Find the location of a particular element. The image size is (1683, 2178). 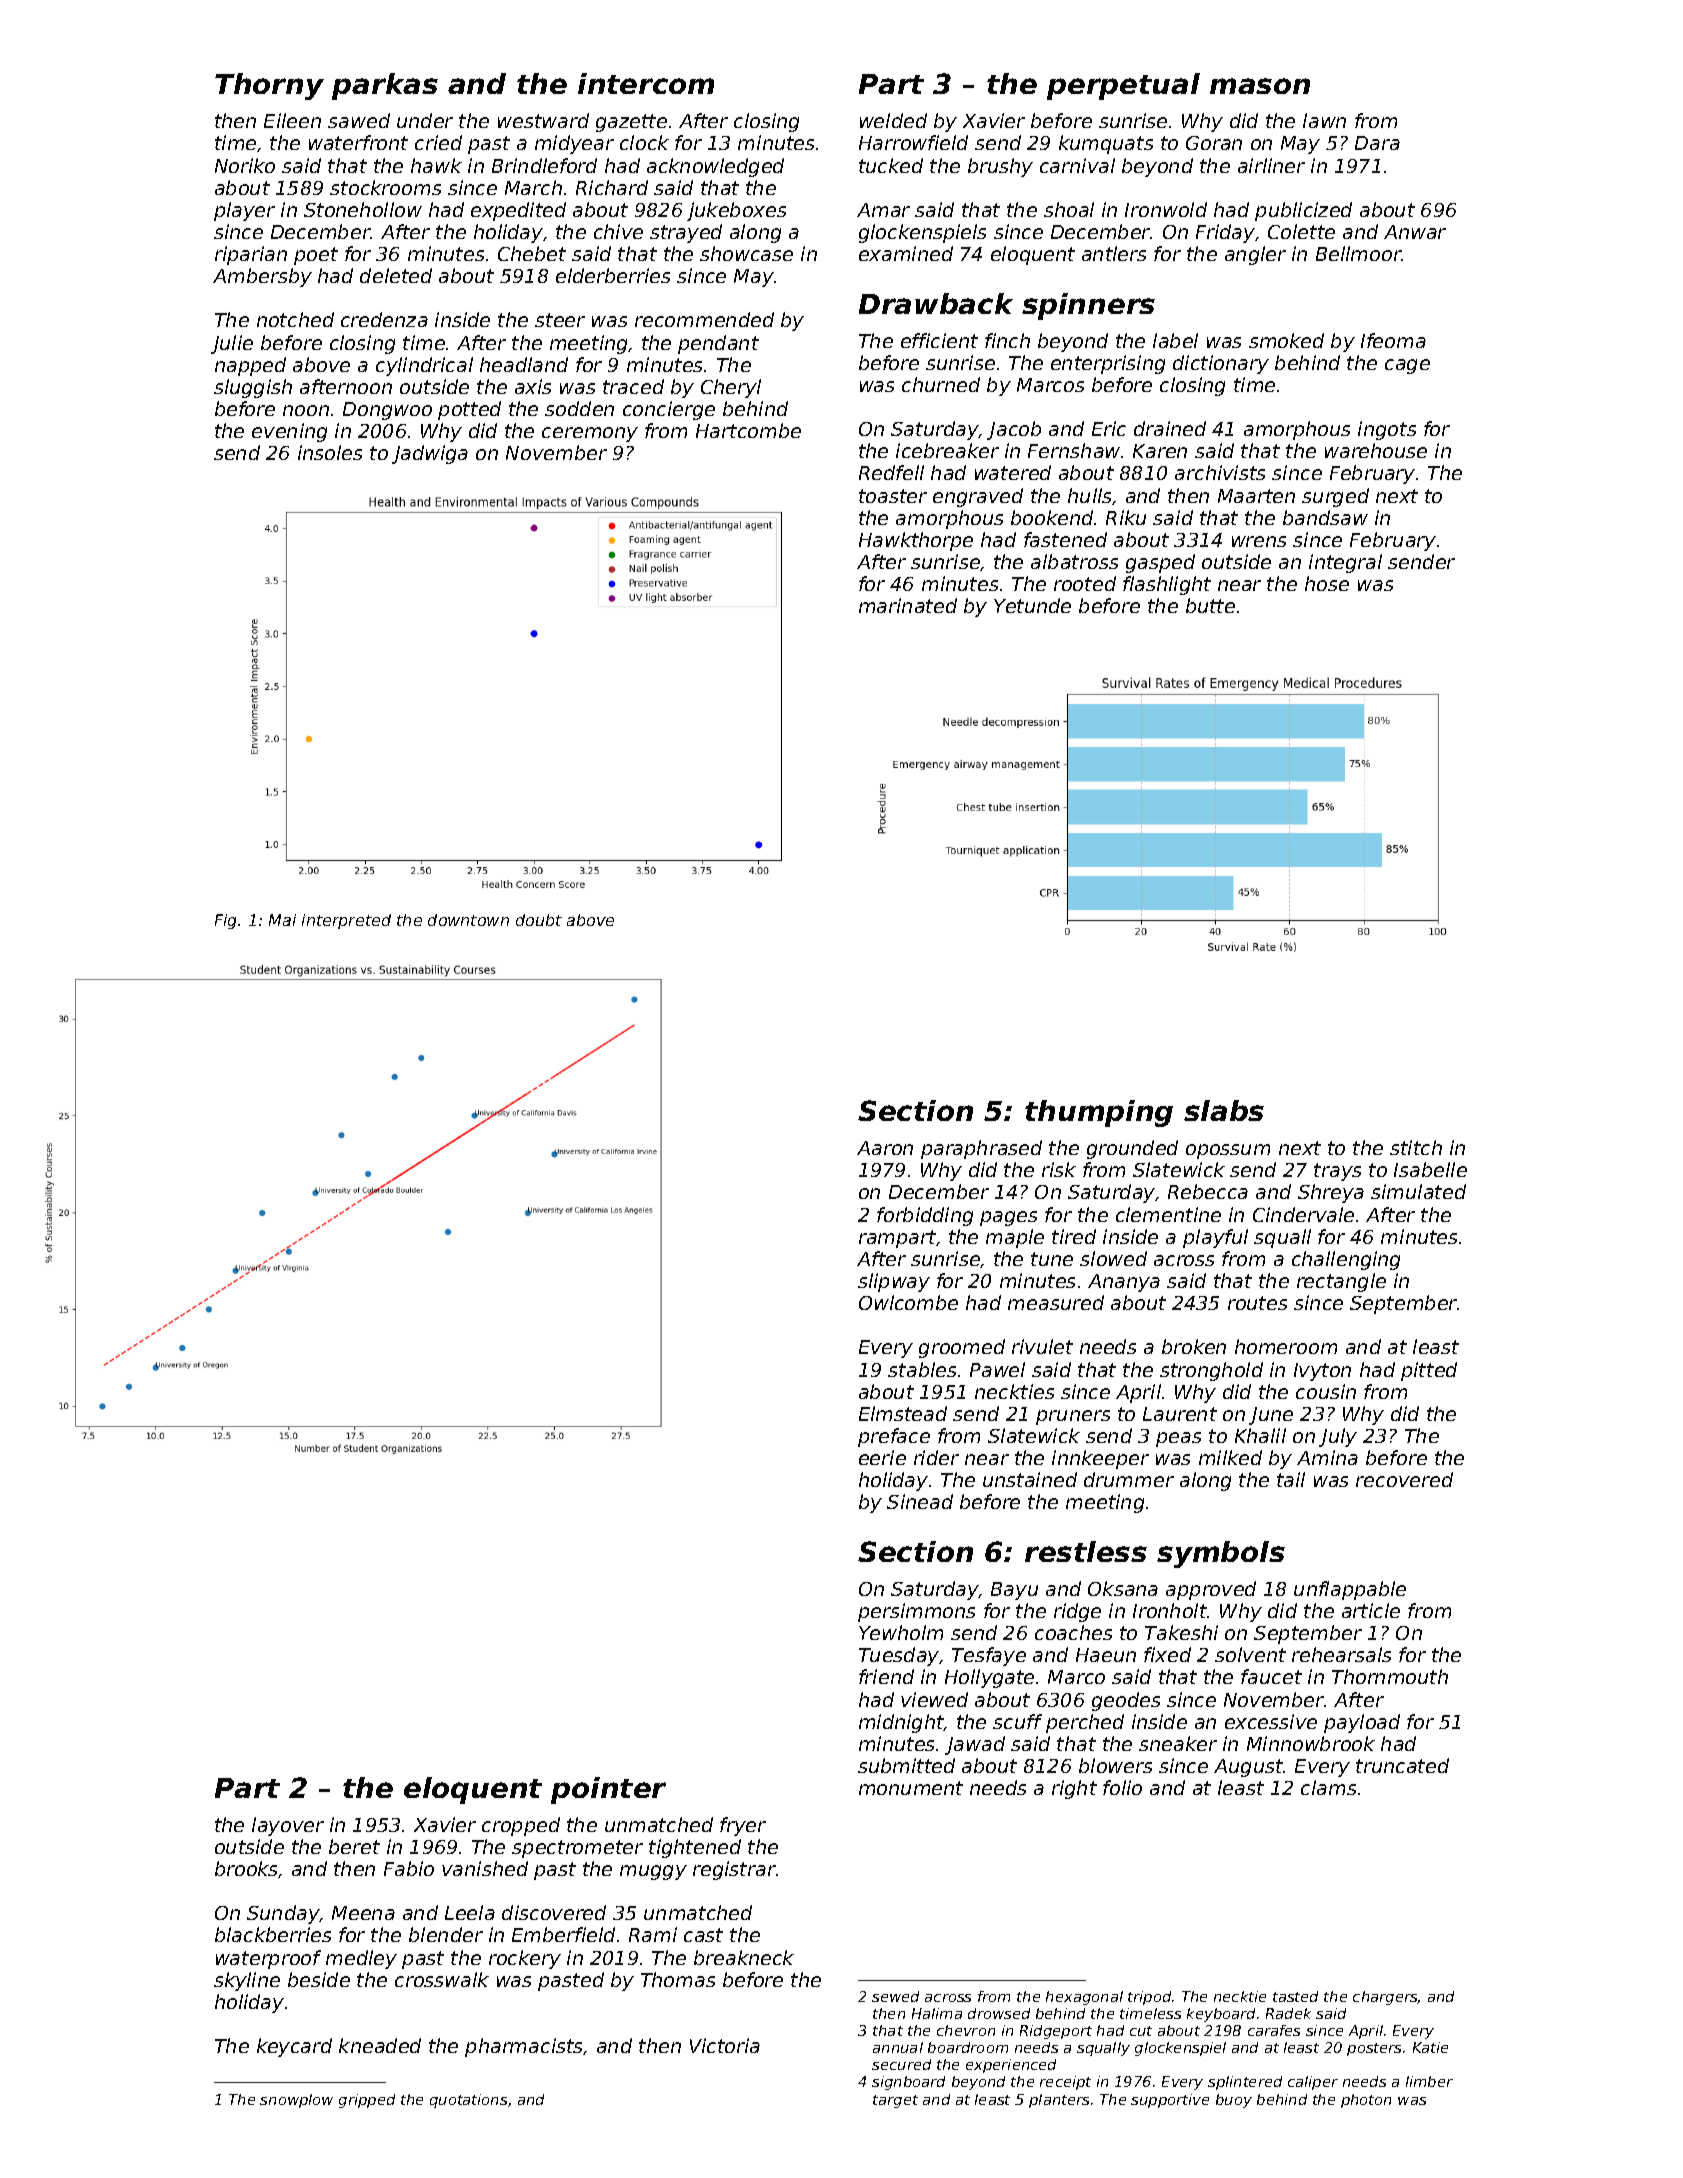

pendant is located at coordinates (718, 344).
